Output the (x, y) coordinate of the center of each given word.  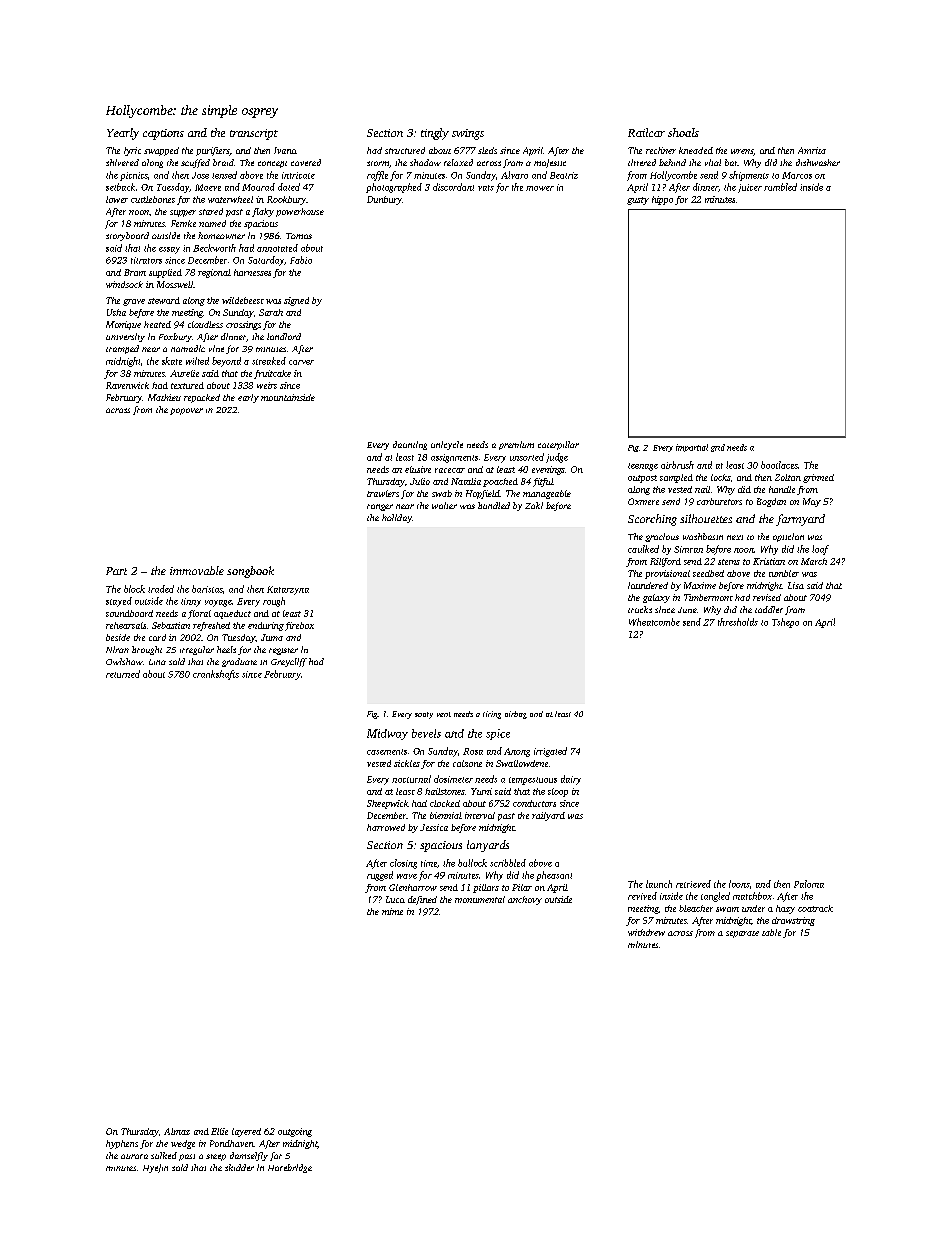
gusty (638, 201)
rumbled (780, 187)
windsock (124, 284)
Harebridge (290, 1168)
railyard (548, 816)
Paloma (809, 884)
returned (123, 674)
